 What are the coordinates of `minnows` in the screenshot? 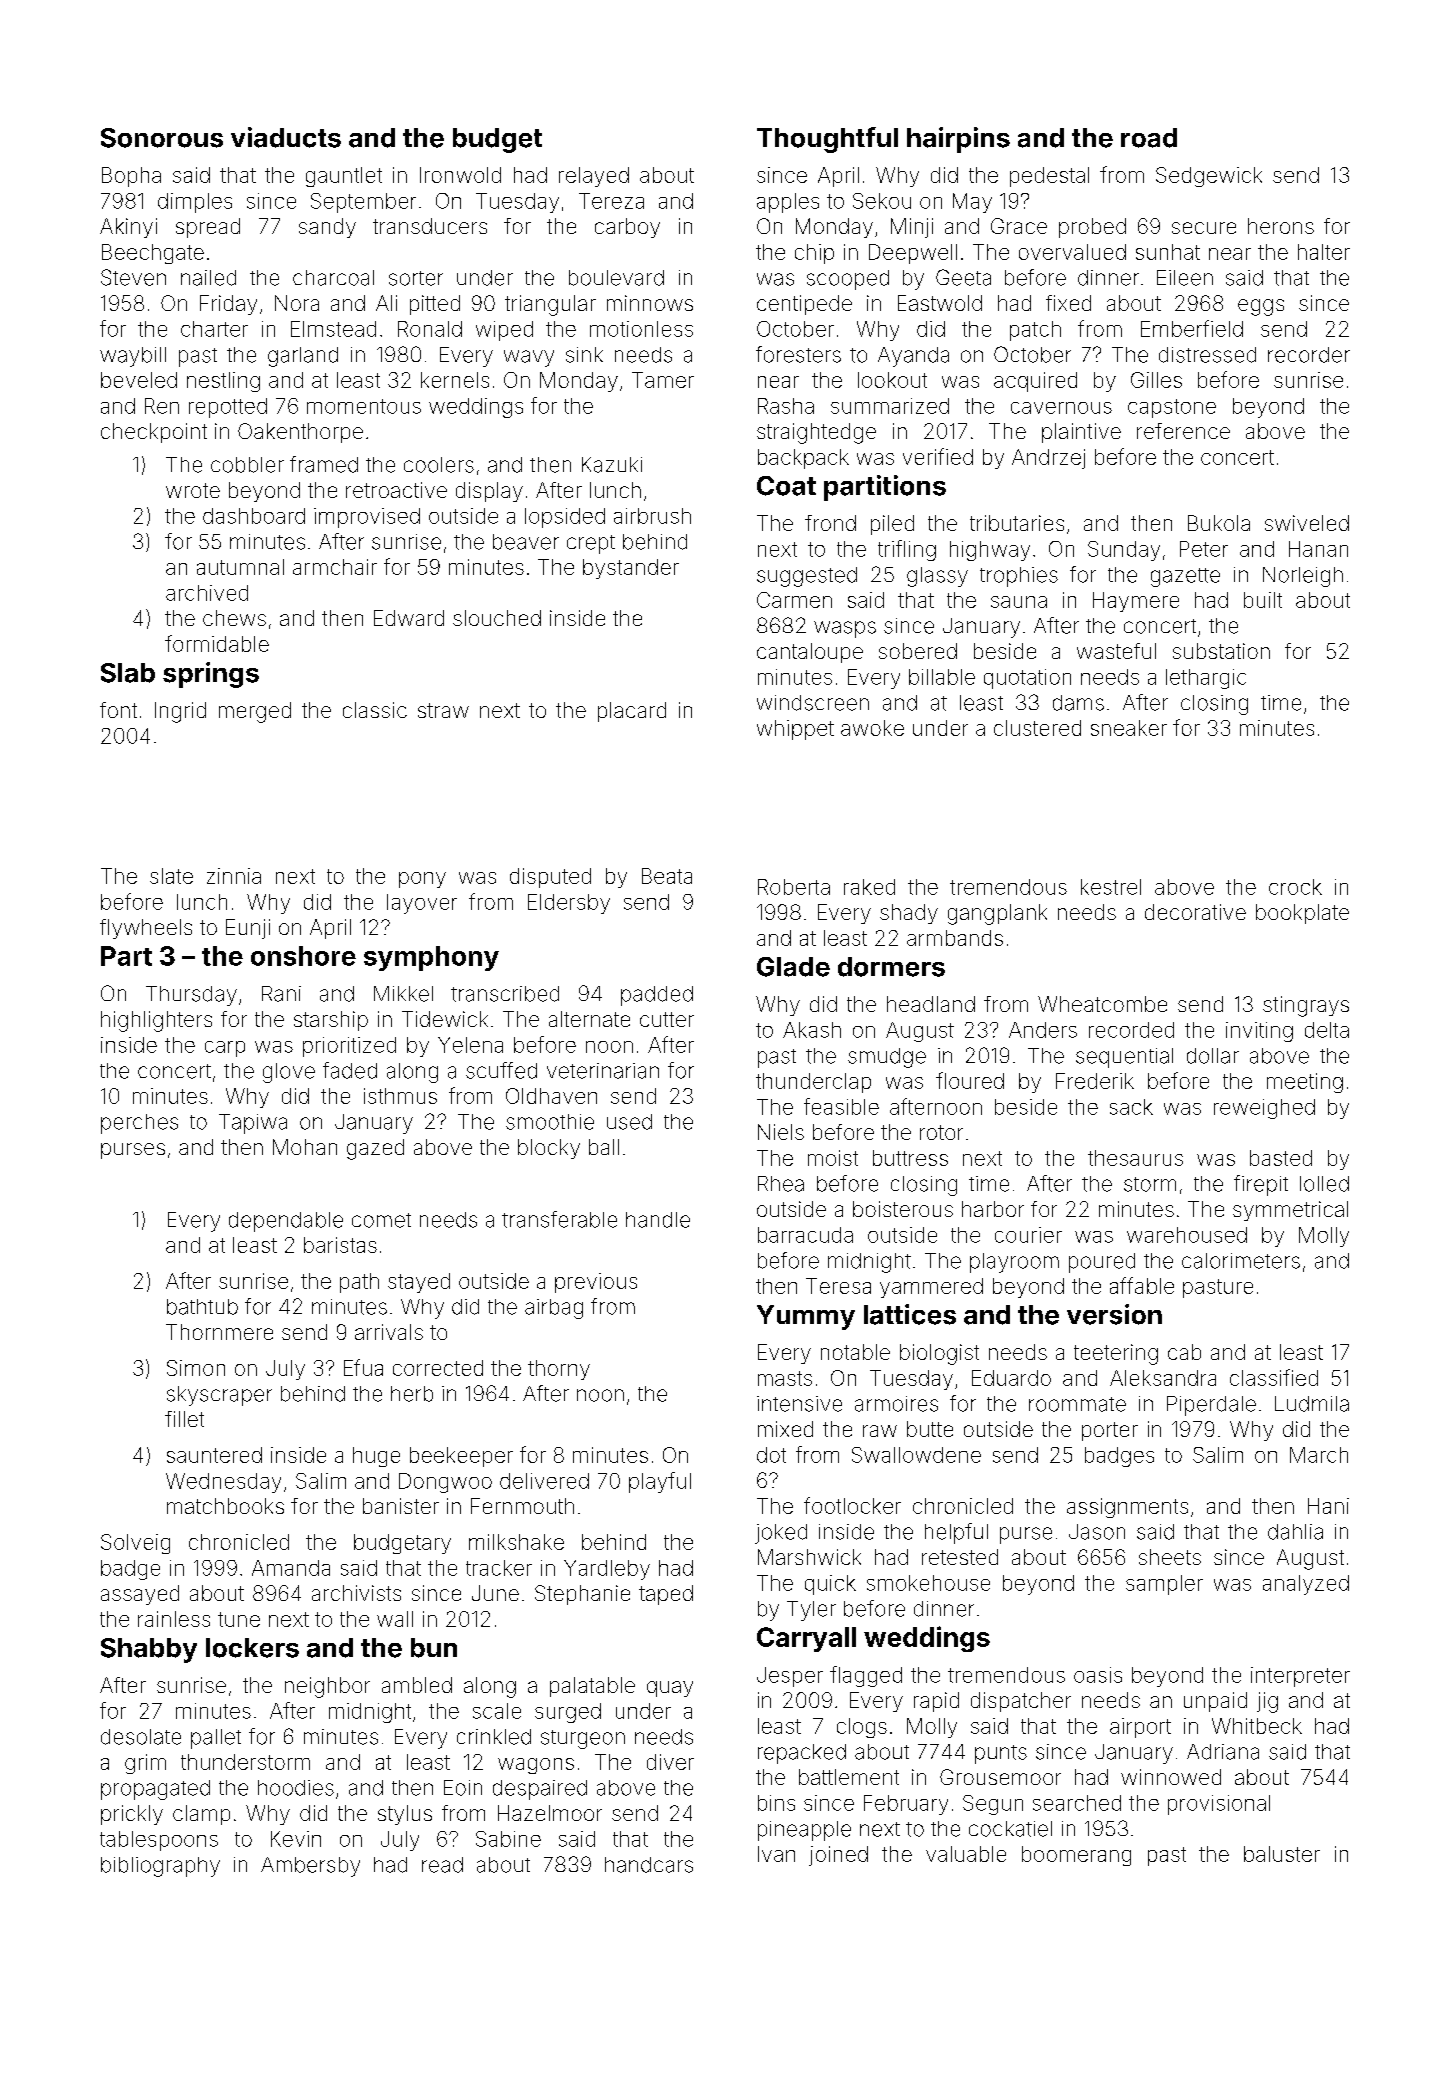 It's located at (650, 303).
